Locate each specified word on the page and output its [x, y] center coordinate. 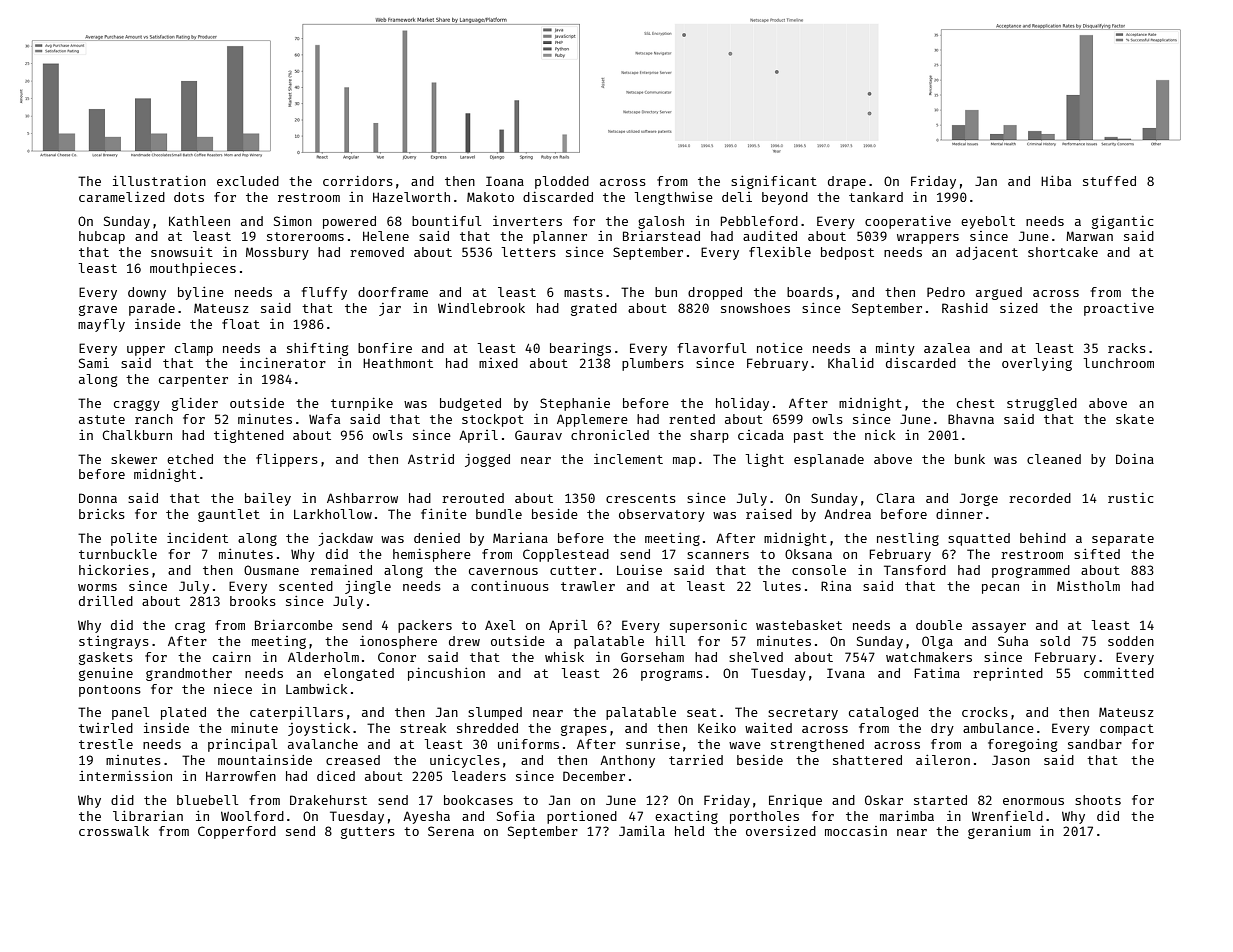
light [764, 460]
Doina [1135, 459]
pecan [1000, 589]
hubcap [102, 237]
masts [583, 292]
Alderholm [323, 657]
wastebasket [799, 625]
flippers [287, 460]
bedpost [847, 253]
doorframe [393, 292]
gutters [368, 833]
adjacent [987, 253]
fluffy [324, 293]
